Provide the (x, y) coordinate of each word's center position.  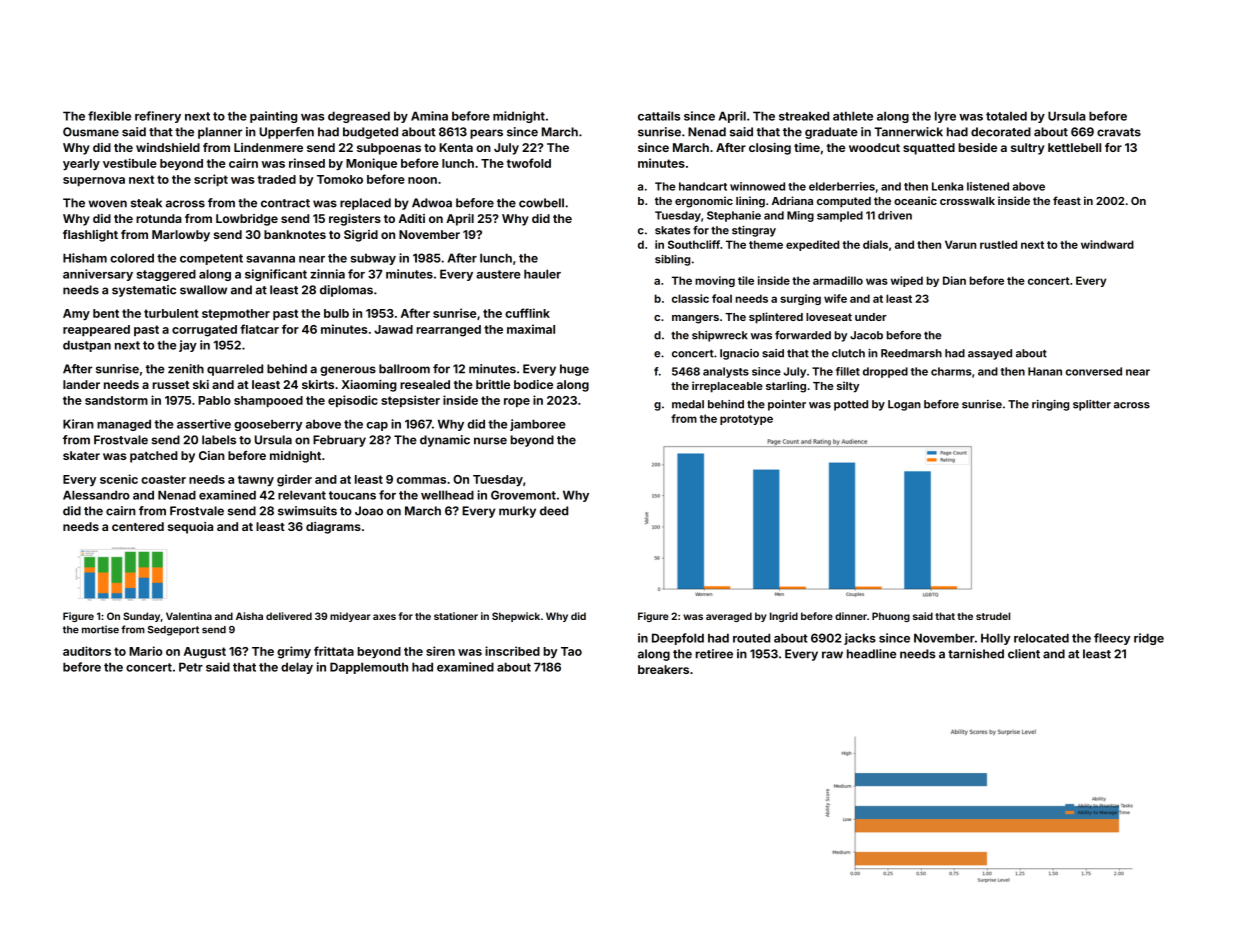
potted (851, 405)
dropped (885, 372)
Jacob (866, 335)
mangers (695, 319)
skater (81, 455)
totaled (1006, 116)
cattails (659, 116)
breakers (663, 669)
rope (517, 402)
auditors (87, 651)
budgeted (370, 133)
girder (294, 480)
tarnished (976, 654)
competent (211, 259)
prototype (746, 420)
